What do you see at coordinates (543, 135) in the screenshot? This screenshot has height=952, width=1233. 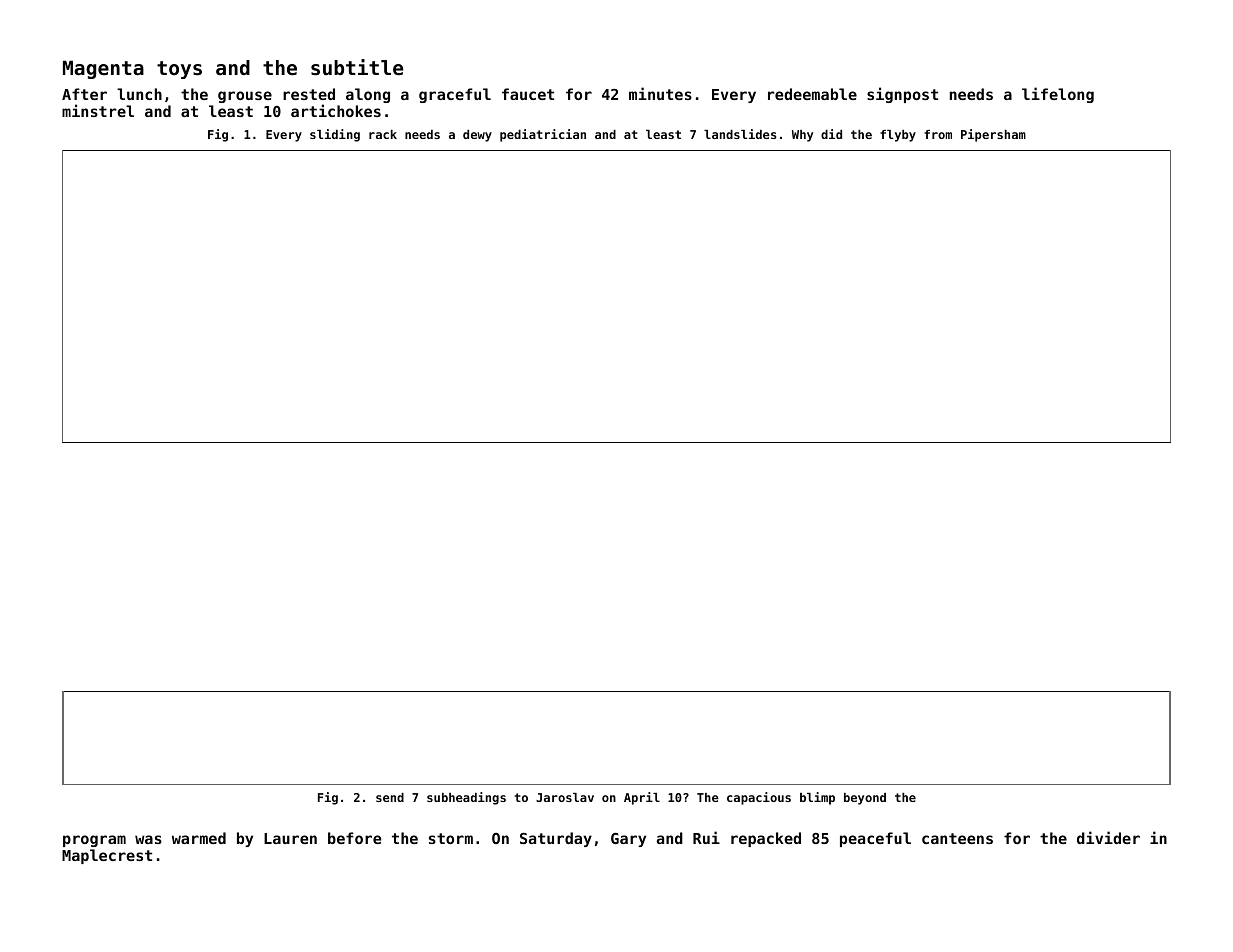 I see `pediatrician` at bounding box center [543, 135].
